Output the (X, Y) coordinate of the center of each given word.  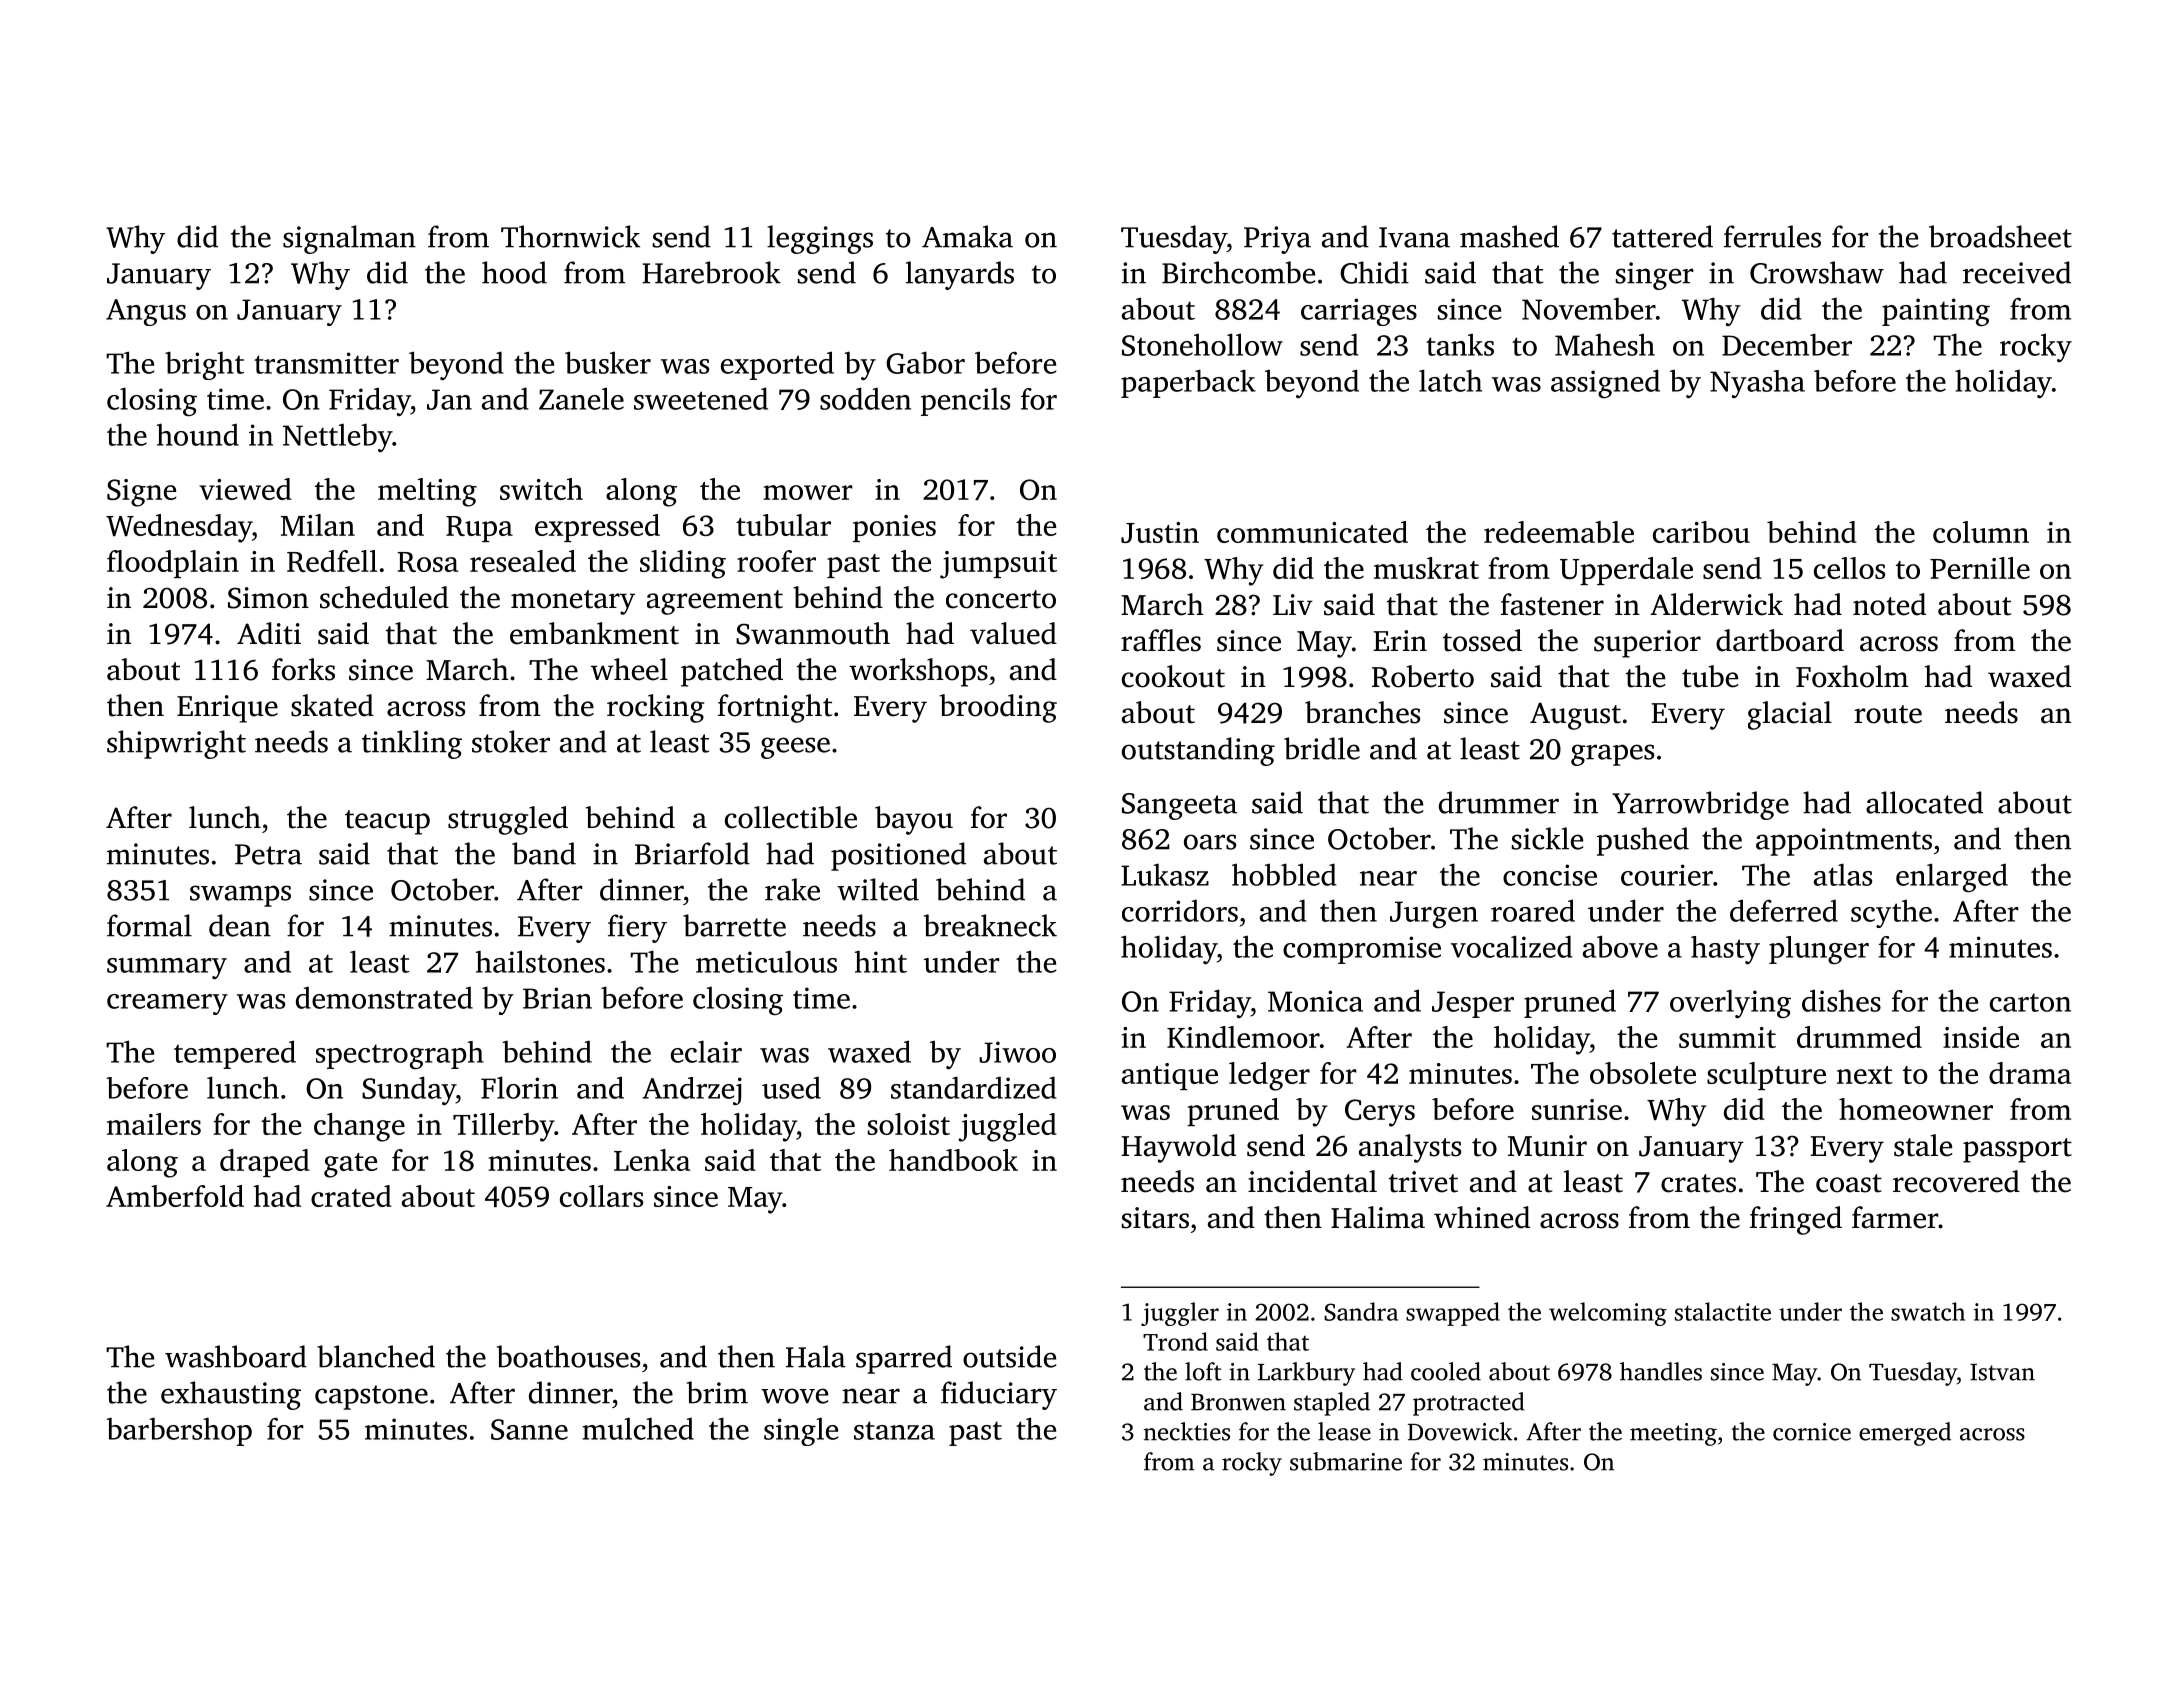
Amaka (967, 236)
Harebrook (711, 272)
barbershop (179, 1432)
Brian (557, 998)
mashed (1509, 236)
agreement (715, 602)
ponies (894, 528)
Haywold (1178, 1148)
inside (1981, 1037)
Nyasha (1757, 384)
